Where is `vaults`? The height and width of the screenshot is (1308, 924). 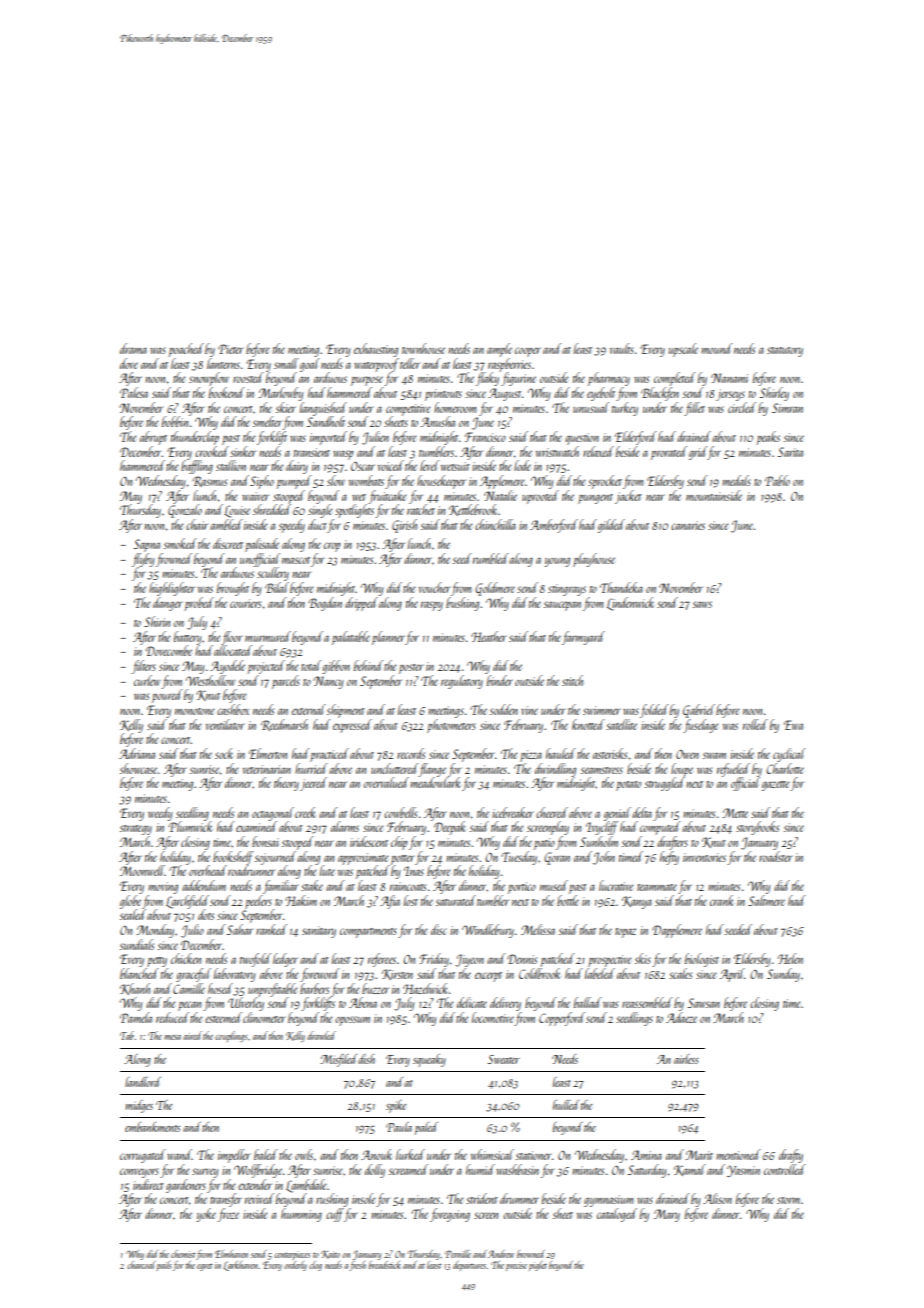
vaults is located at coordinates (622, 348).
